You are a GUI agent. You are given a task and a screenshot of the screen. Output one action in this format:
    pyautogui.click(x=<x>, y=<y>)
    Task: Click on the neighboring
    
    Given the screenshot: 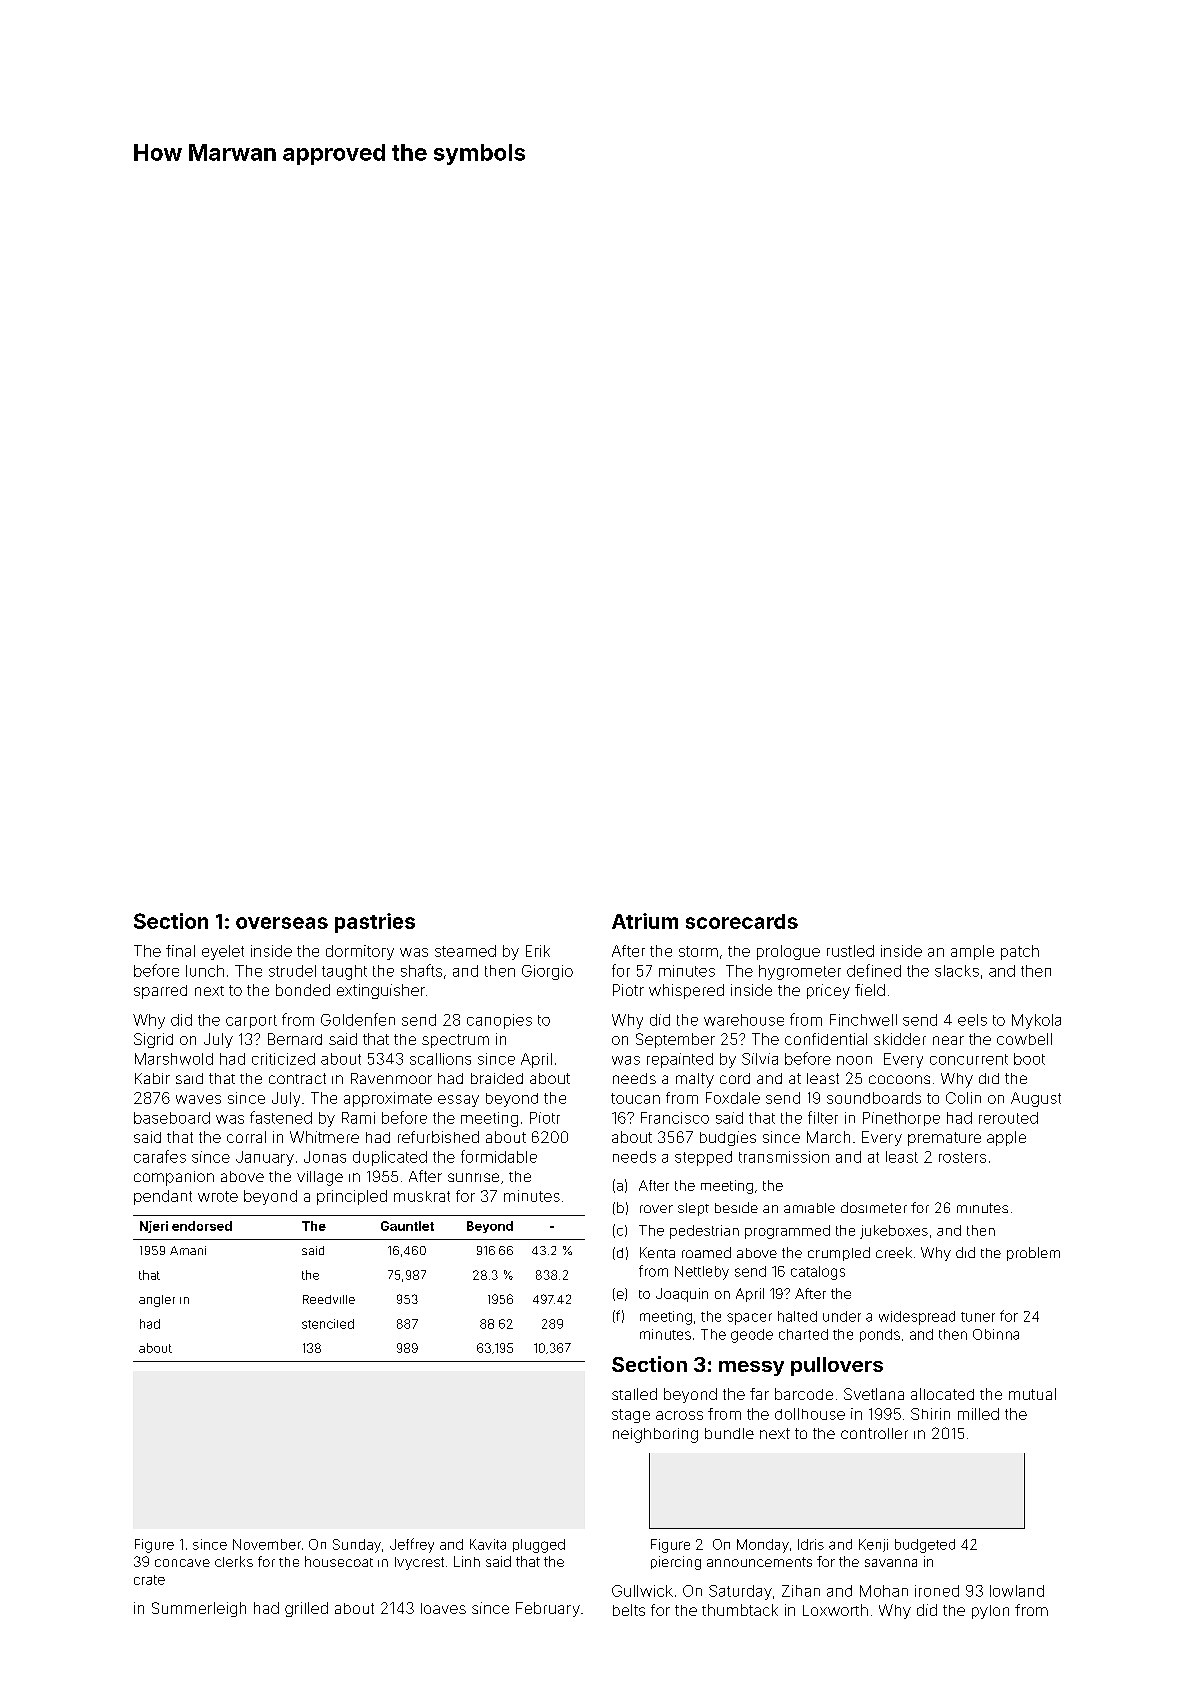 What is the action you would take?
    pyautogui.click(x=655, y=1435)
